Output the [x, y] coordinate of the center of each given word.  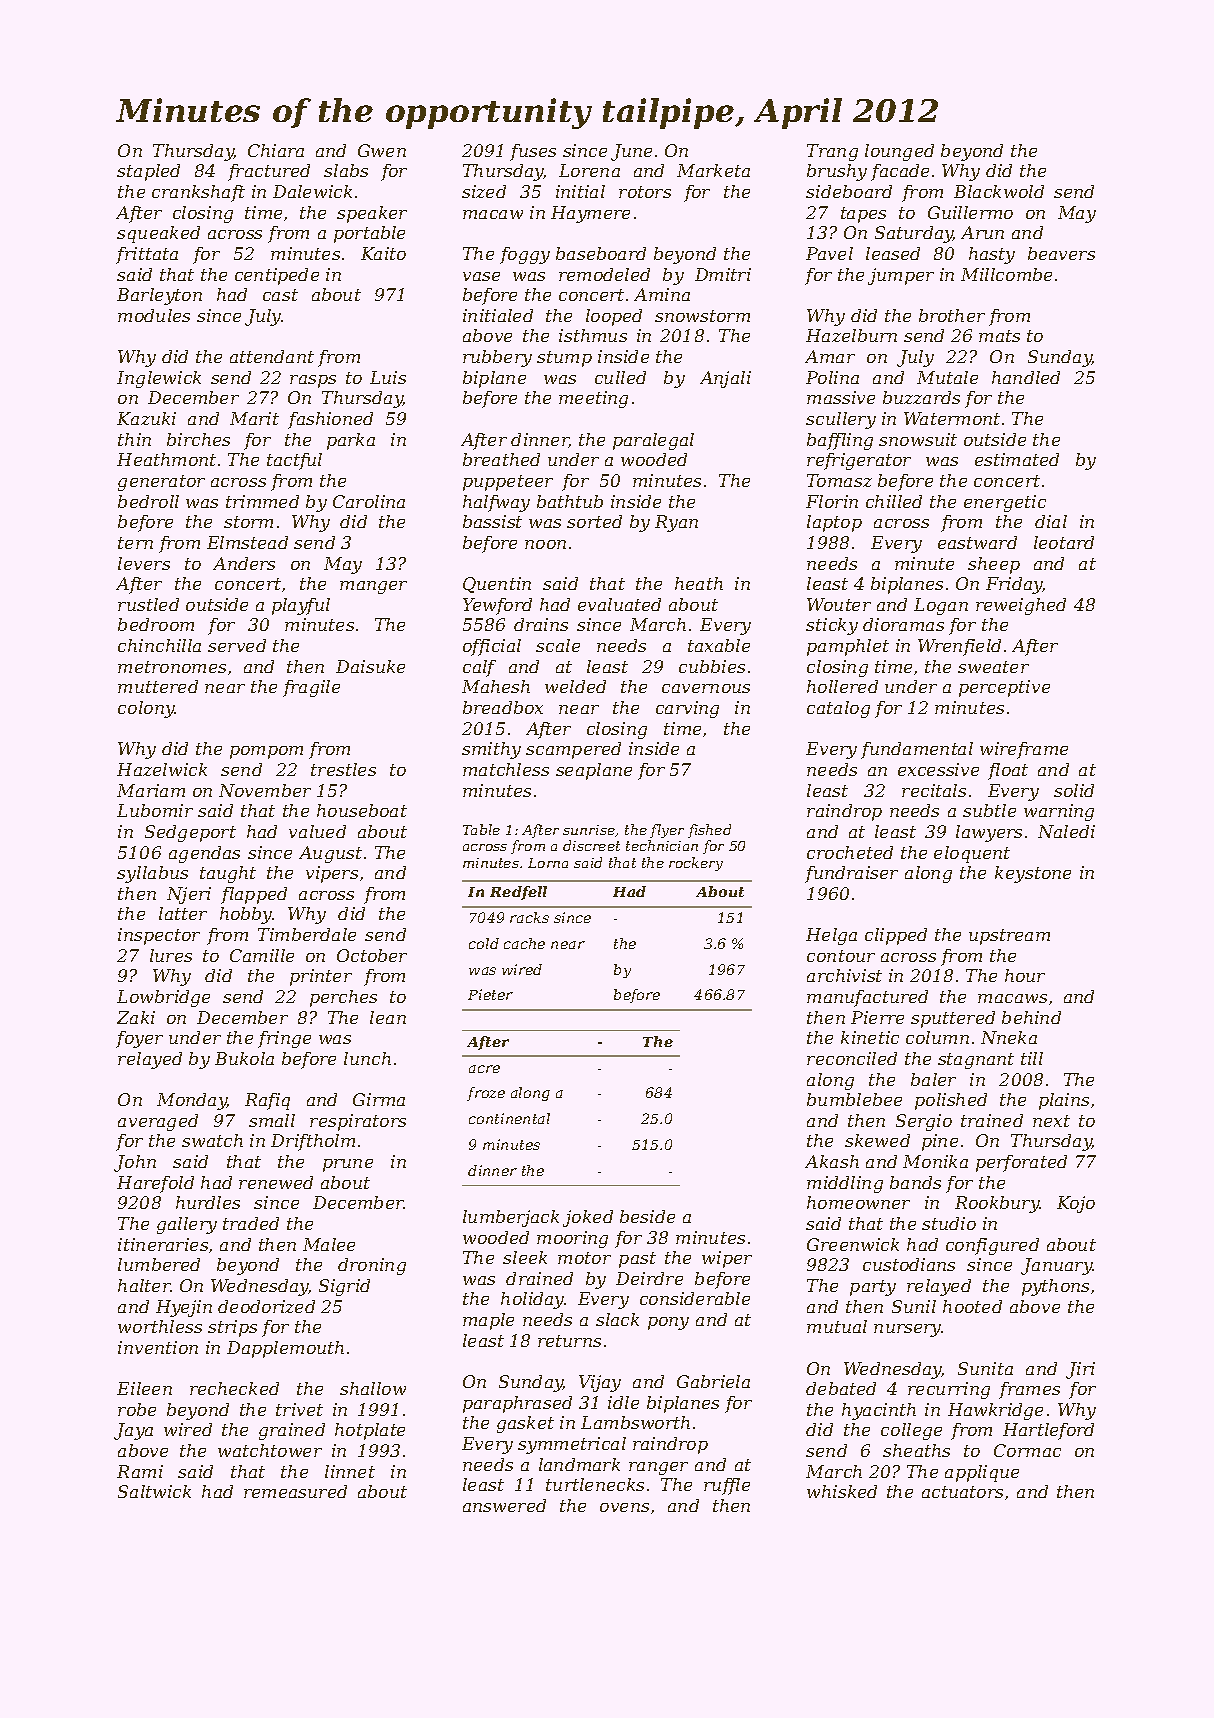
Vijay [600, 1383]
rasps [313, 381]
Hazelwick [162, 769]
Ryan [676, 523]
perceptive [1004, 688]
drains [541, 624]
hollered [842, 686]
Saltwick [154, 1491]
